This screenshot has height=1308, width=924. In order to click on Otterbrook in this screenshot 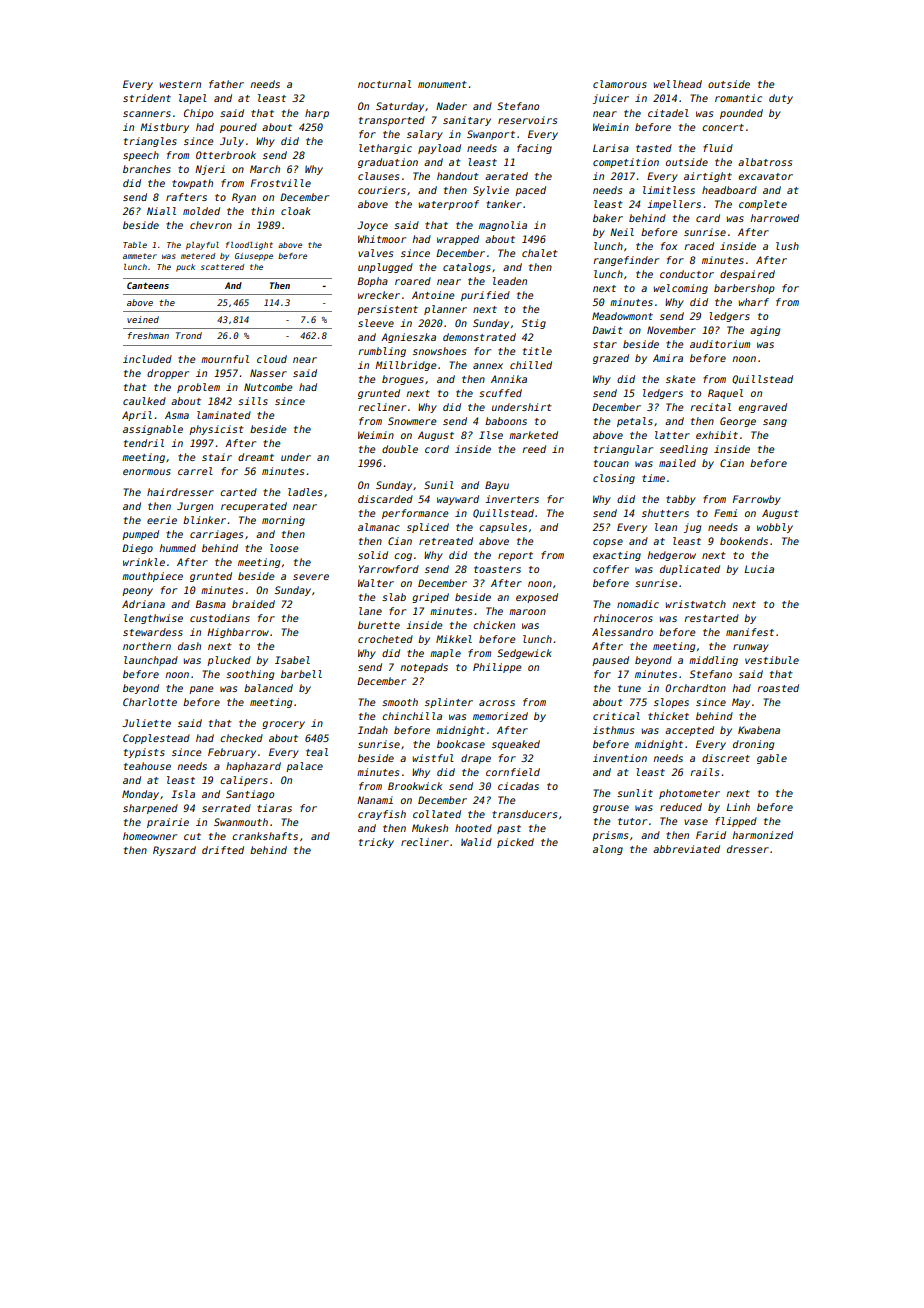, I will do `click(226, 155)`.
